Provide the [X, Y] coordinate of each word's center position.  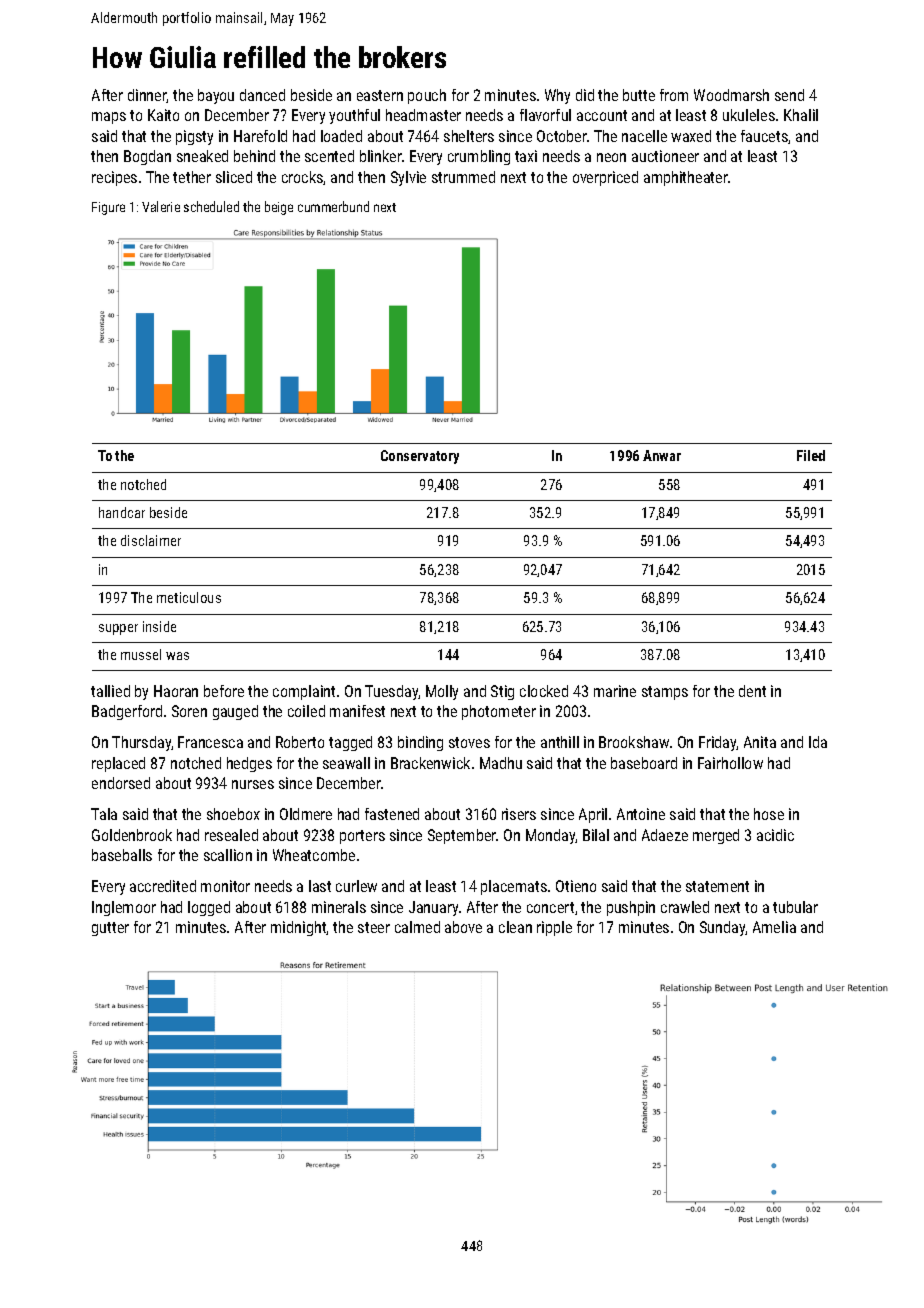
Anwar [662, 455]
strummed [463, 177]
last [320, 886]
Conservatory [420, 457]
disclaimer [151, 540]
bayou [216, 96]
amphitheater [686, 178]
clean [515, 927]
